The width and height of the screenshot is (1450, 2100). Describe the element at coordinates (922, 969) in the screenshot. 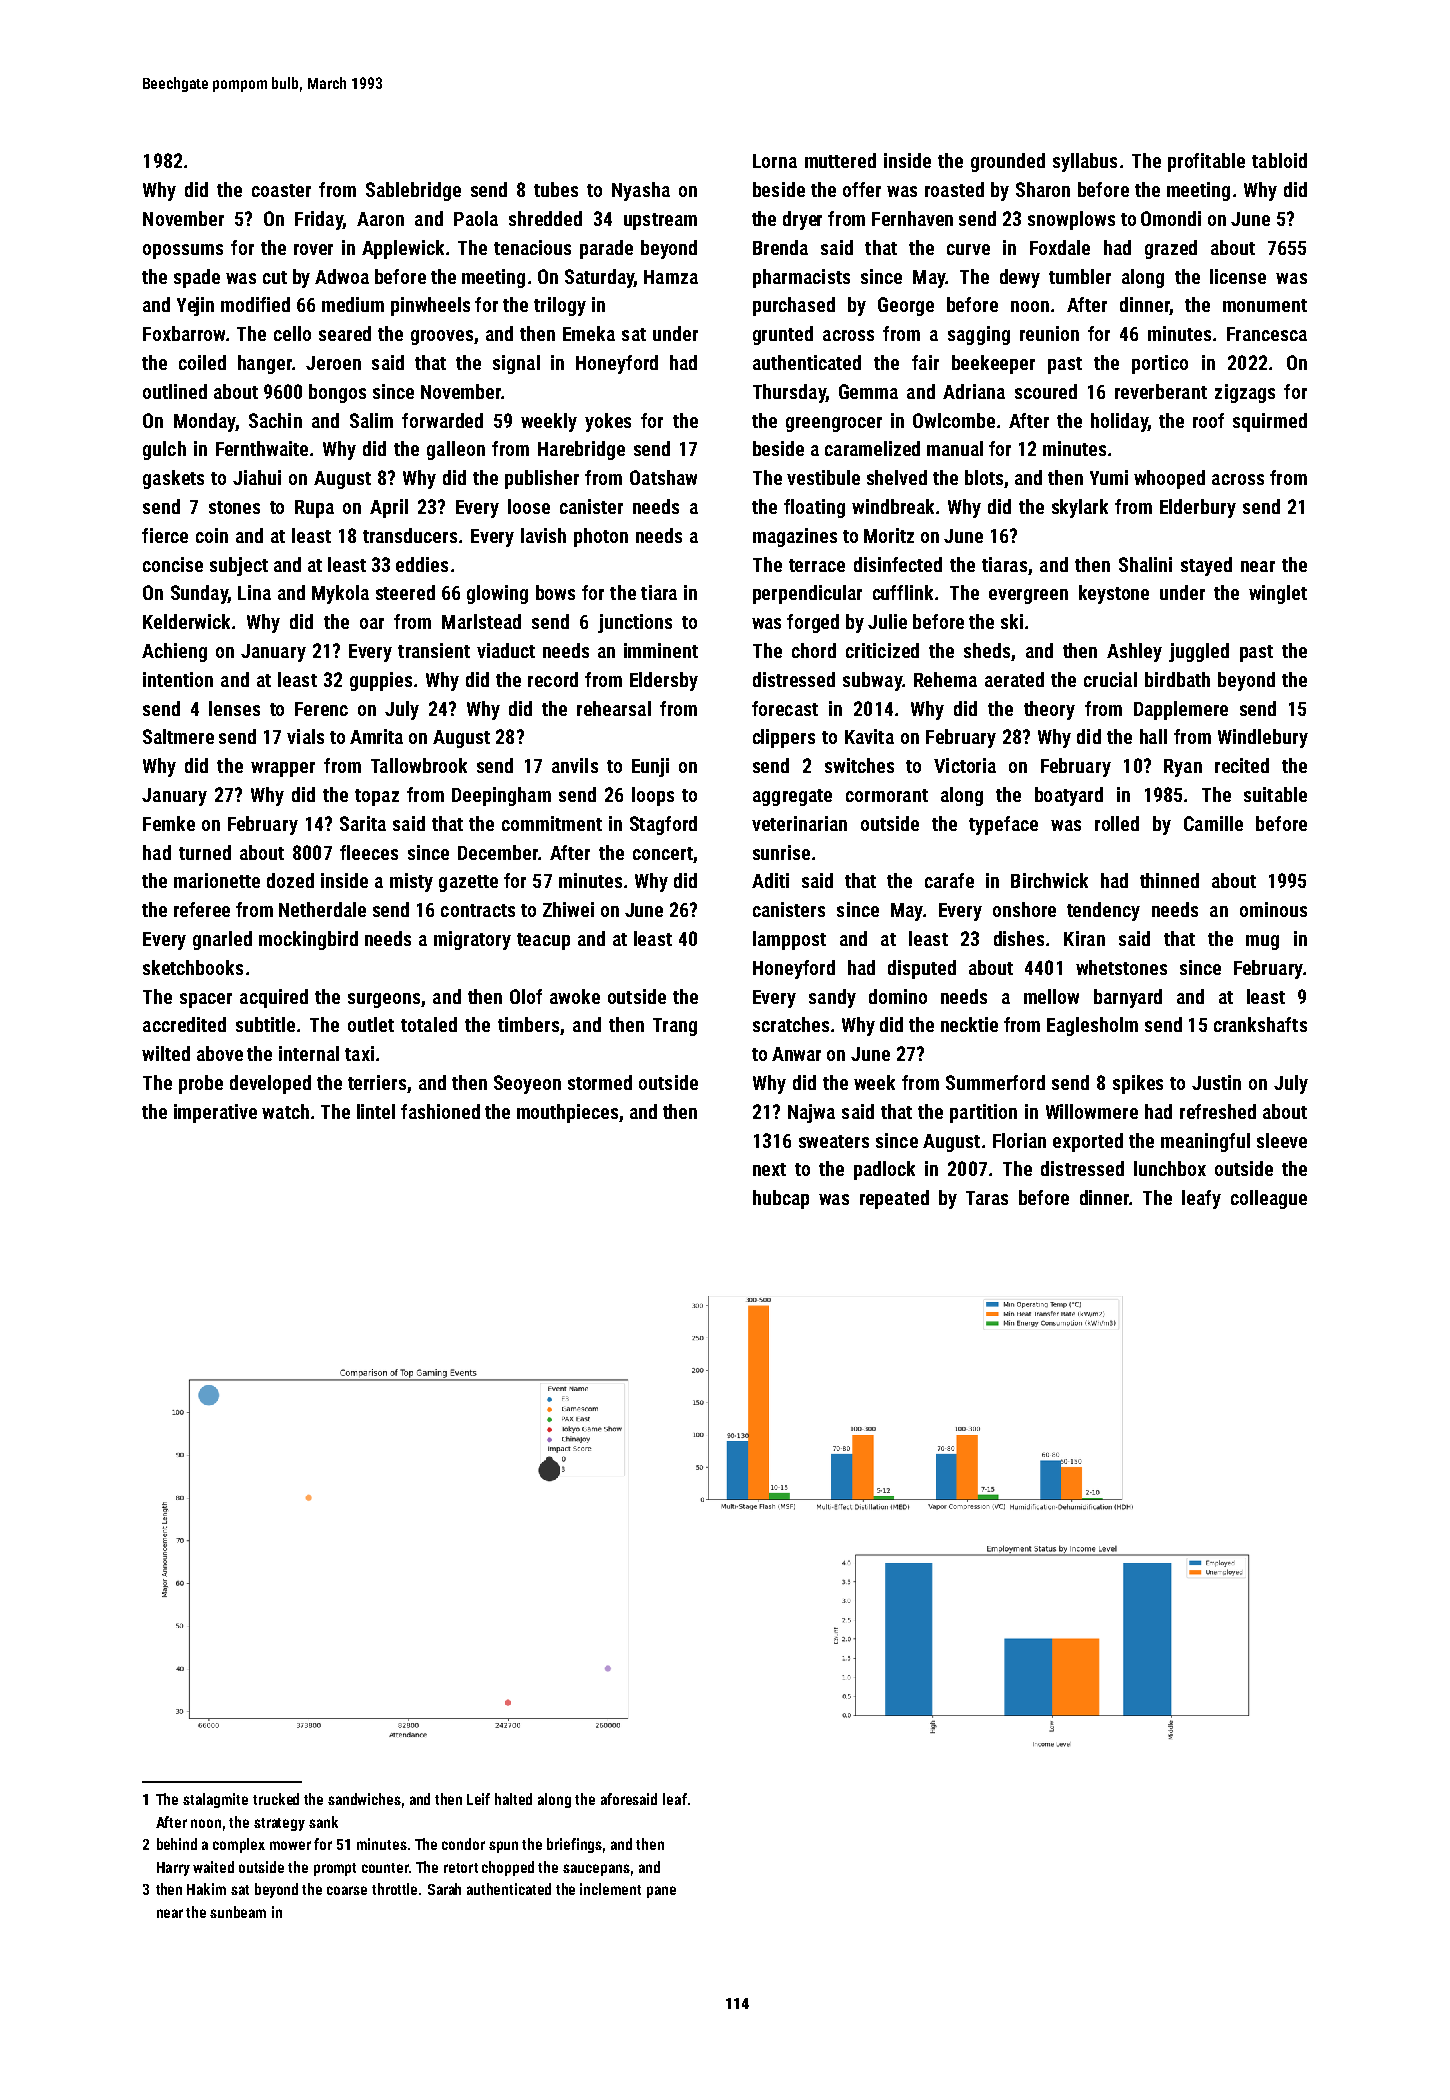

I see `disputed` at that location.
